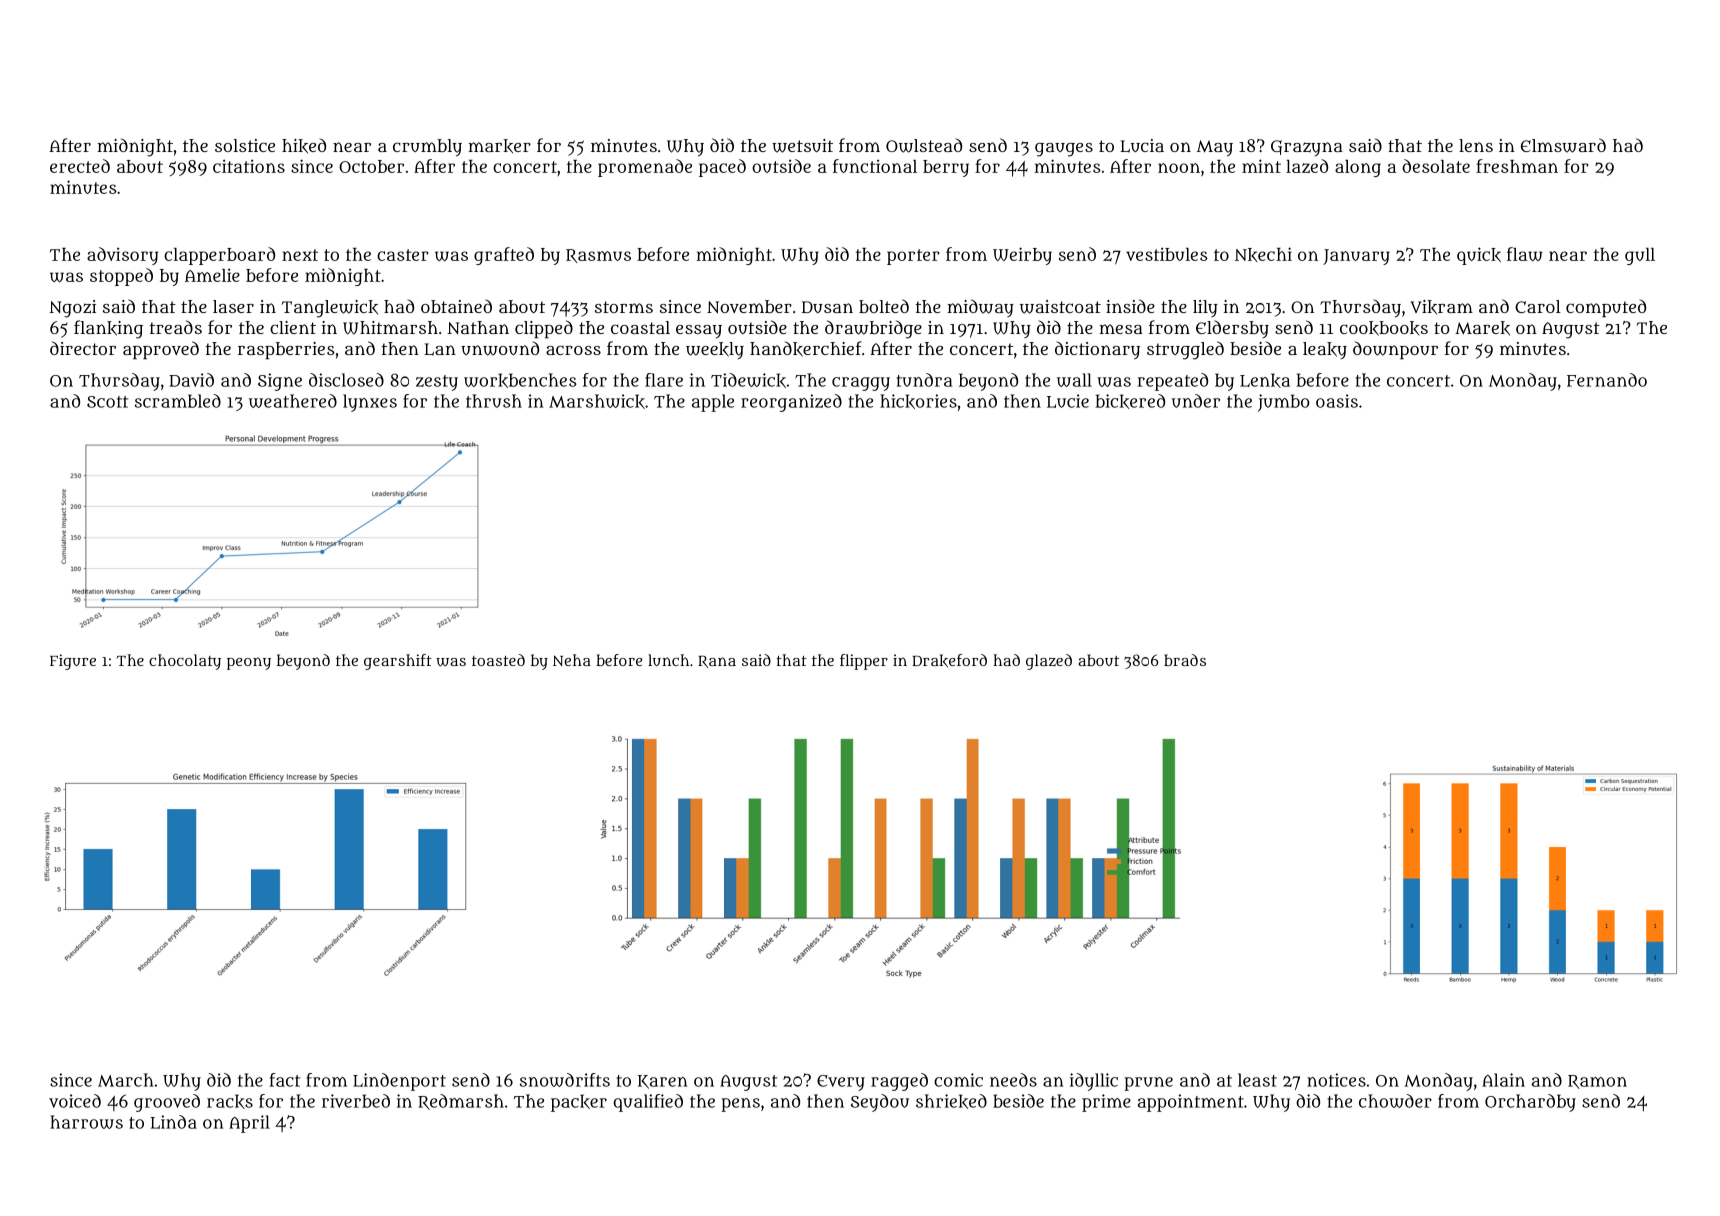  What do you see at coordinates (668, 660) in the screenshot?
I see `lunch` at bounding box center [668, 660].
